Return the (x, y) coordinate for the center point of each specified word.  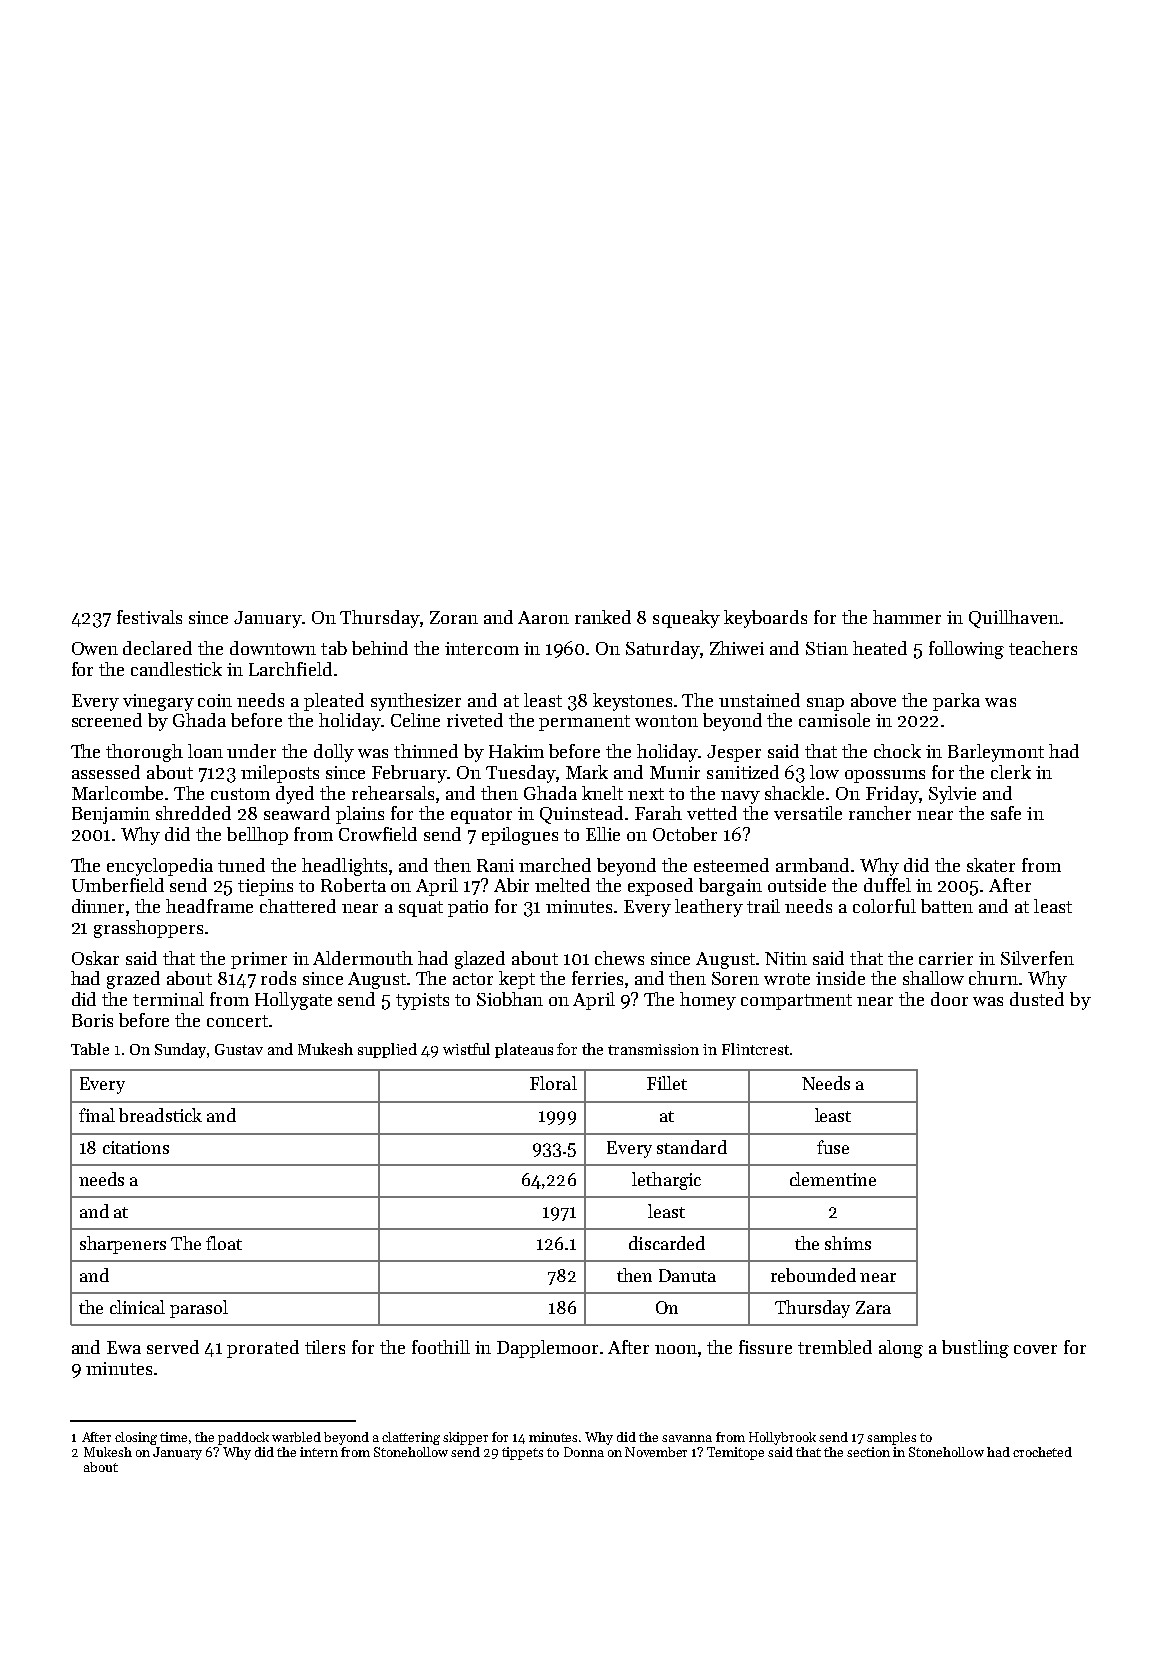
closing (136, 1438)
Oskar (95, 958)
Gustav (239, 1049)
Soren (735, 978)
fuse (833, 1147)
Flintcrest (755, 1049)
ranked (603, 617)
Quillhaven (1014, 619)
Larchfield (290, 669)
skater (991, 865)
